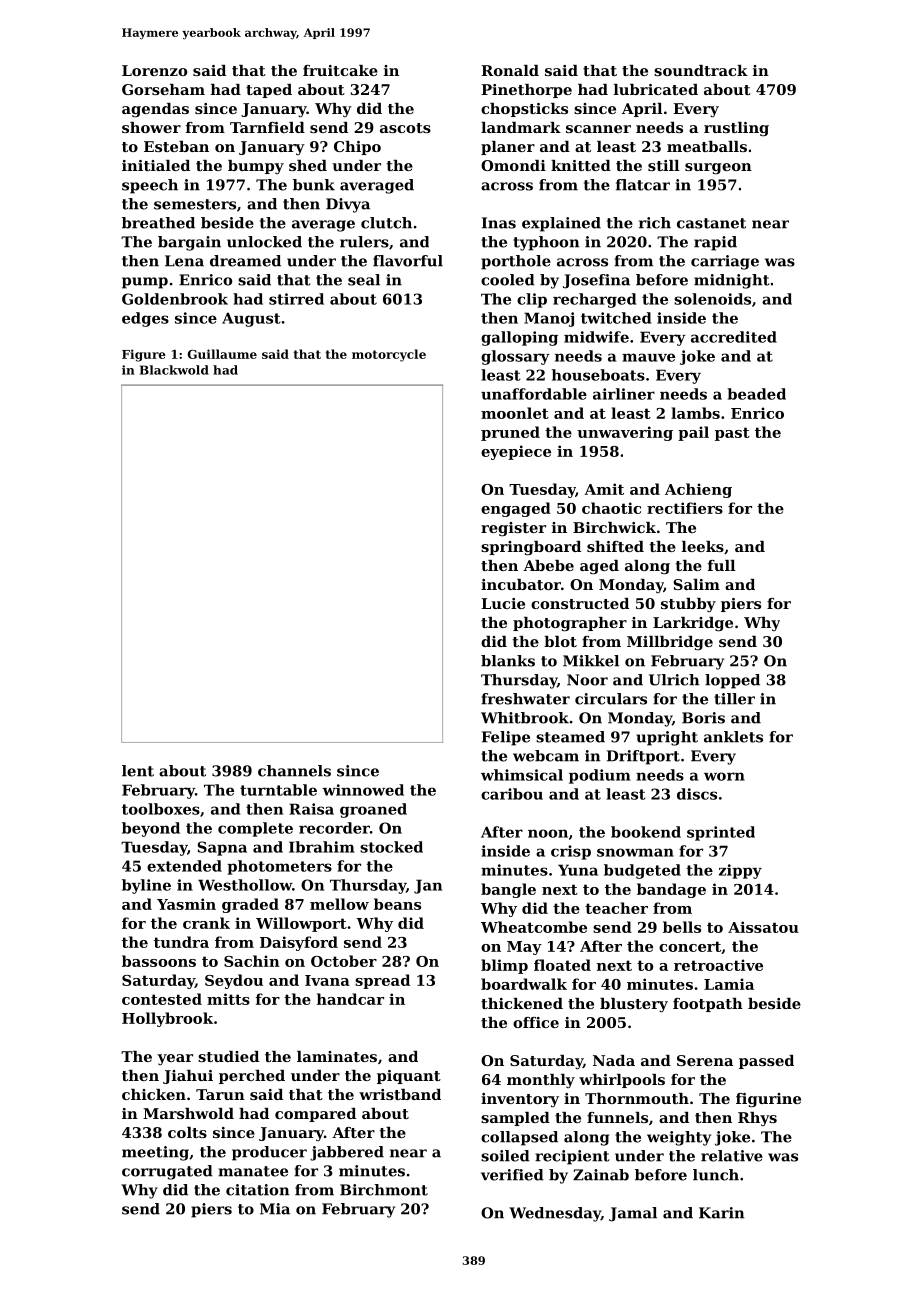 Image resolution: width=924 pixels, height=1308 pixels. I want to click on zippy, so click(740, 871).
